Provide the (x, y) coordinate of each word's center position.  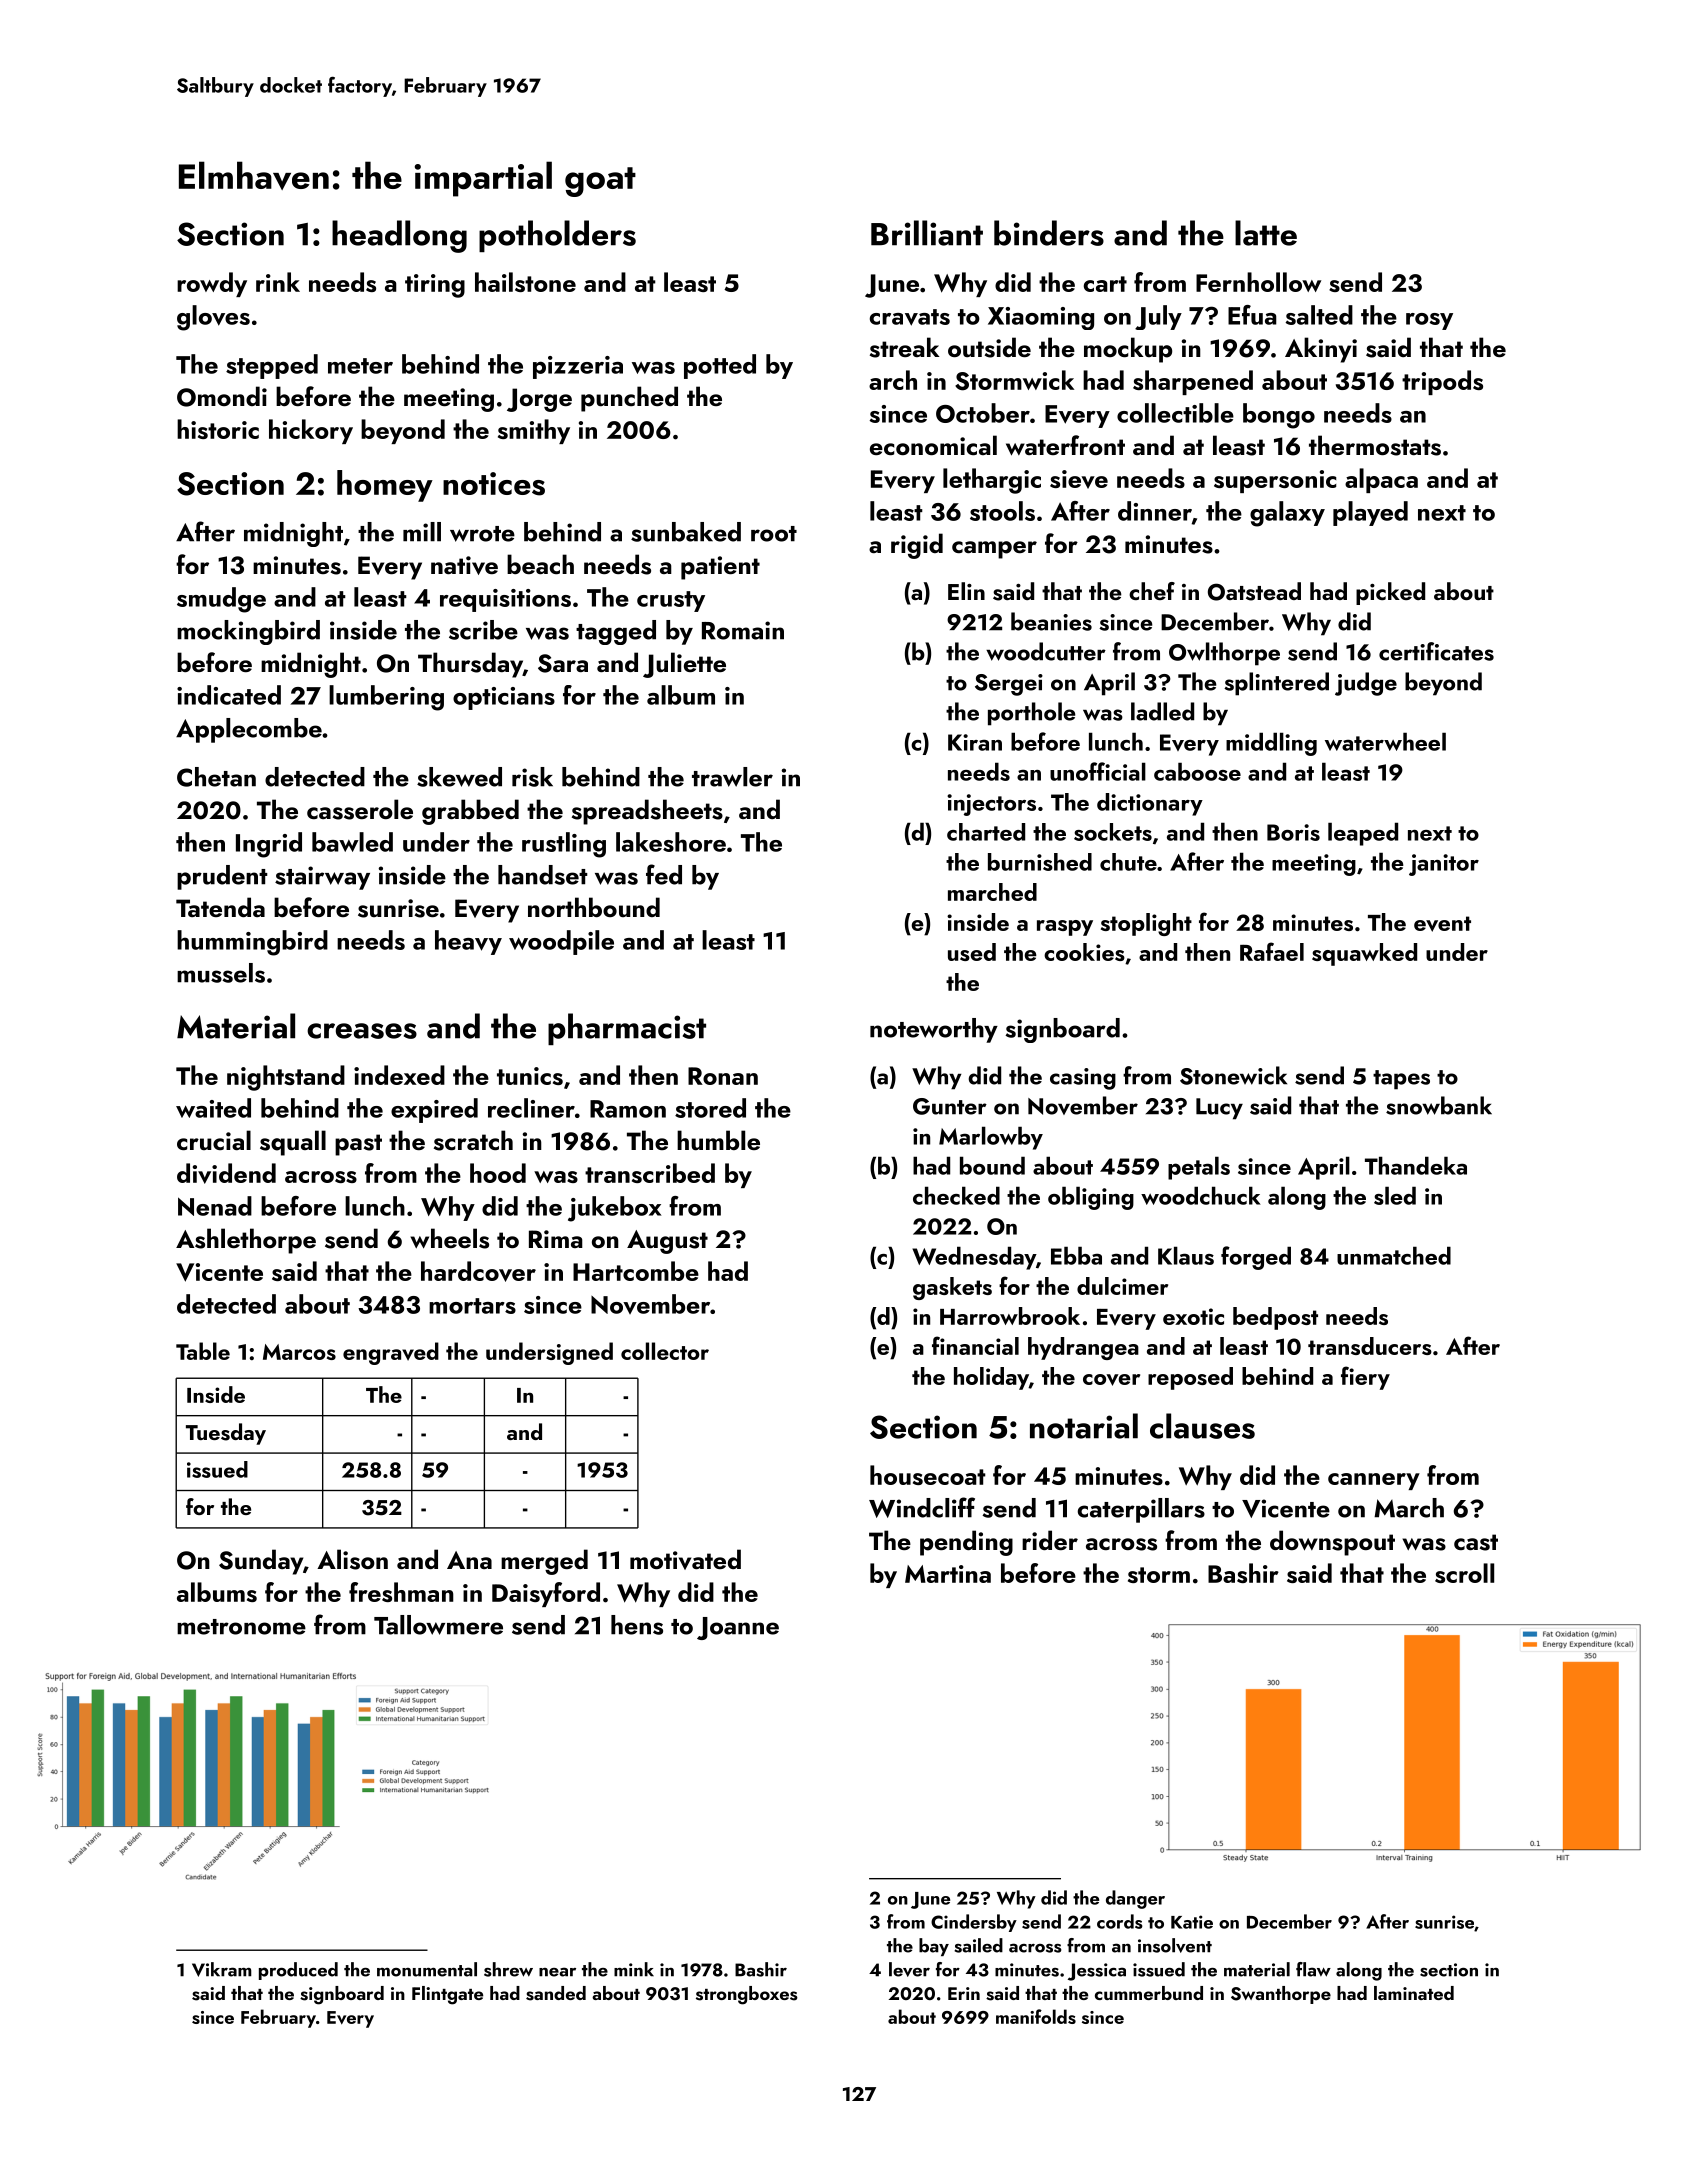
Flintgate (447, 1995)
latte (1266, 233)
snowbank (1439, 1105)
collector (665, 1351)
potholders (557, 236)
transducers (1370, 1346)
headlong (399, 236)
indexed (399, 1075)
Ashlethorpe (246, 1241)
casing (1083, 1079)
